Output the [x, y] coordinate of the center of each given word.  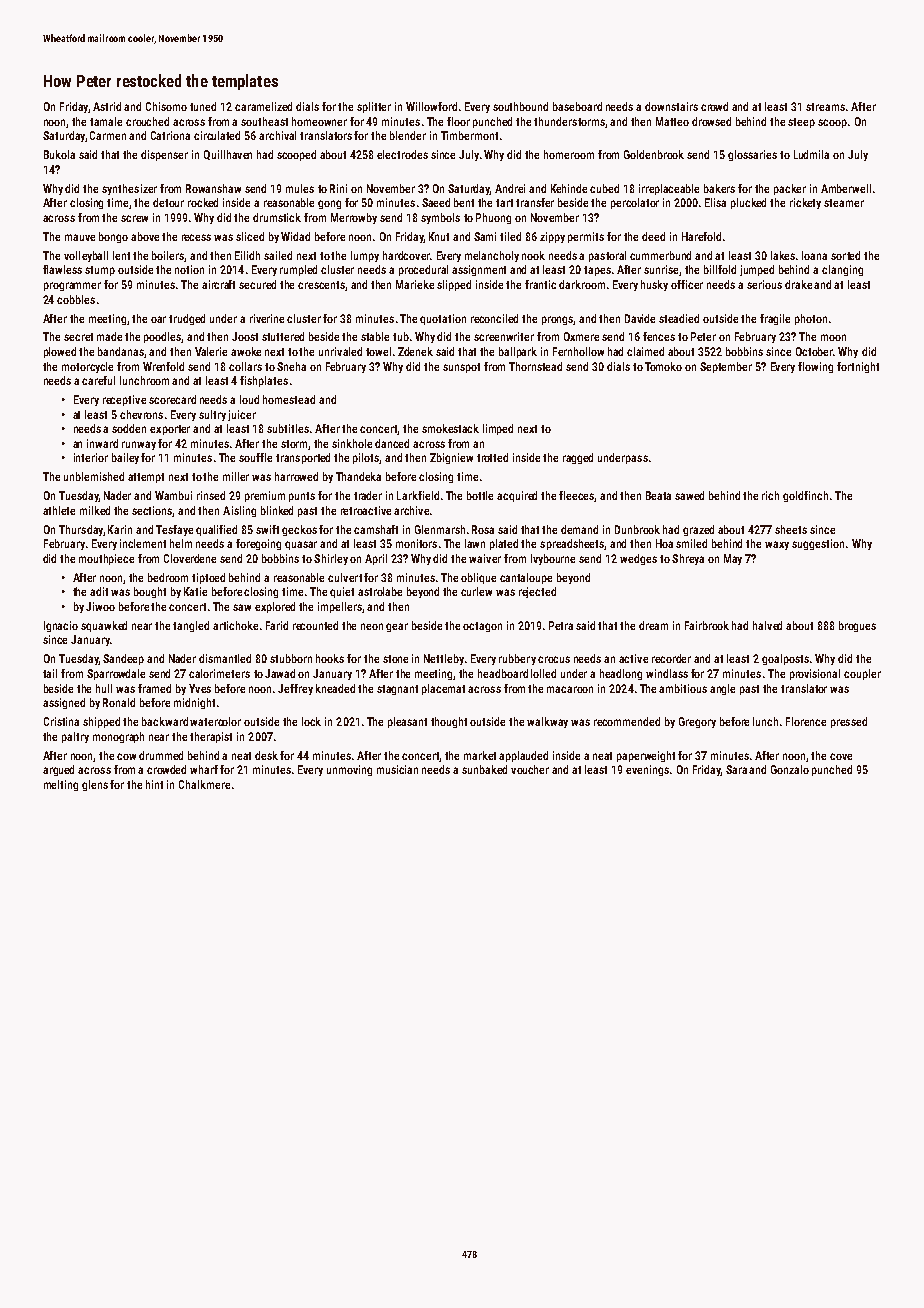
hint [154, 784]
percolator [635, 203]
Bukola [59, 154]
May [733, 559]
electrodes [402, 154]
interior [91, 457]
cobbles [76, 299]
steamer [844, 203]
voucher [530, 769]
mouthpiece [106, 559]
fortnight [858, 367]
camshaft [376, 529]
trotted [492, 457]
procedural [423, 270]
